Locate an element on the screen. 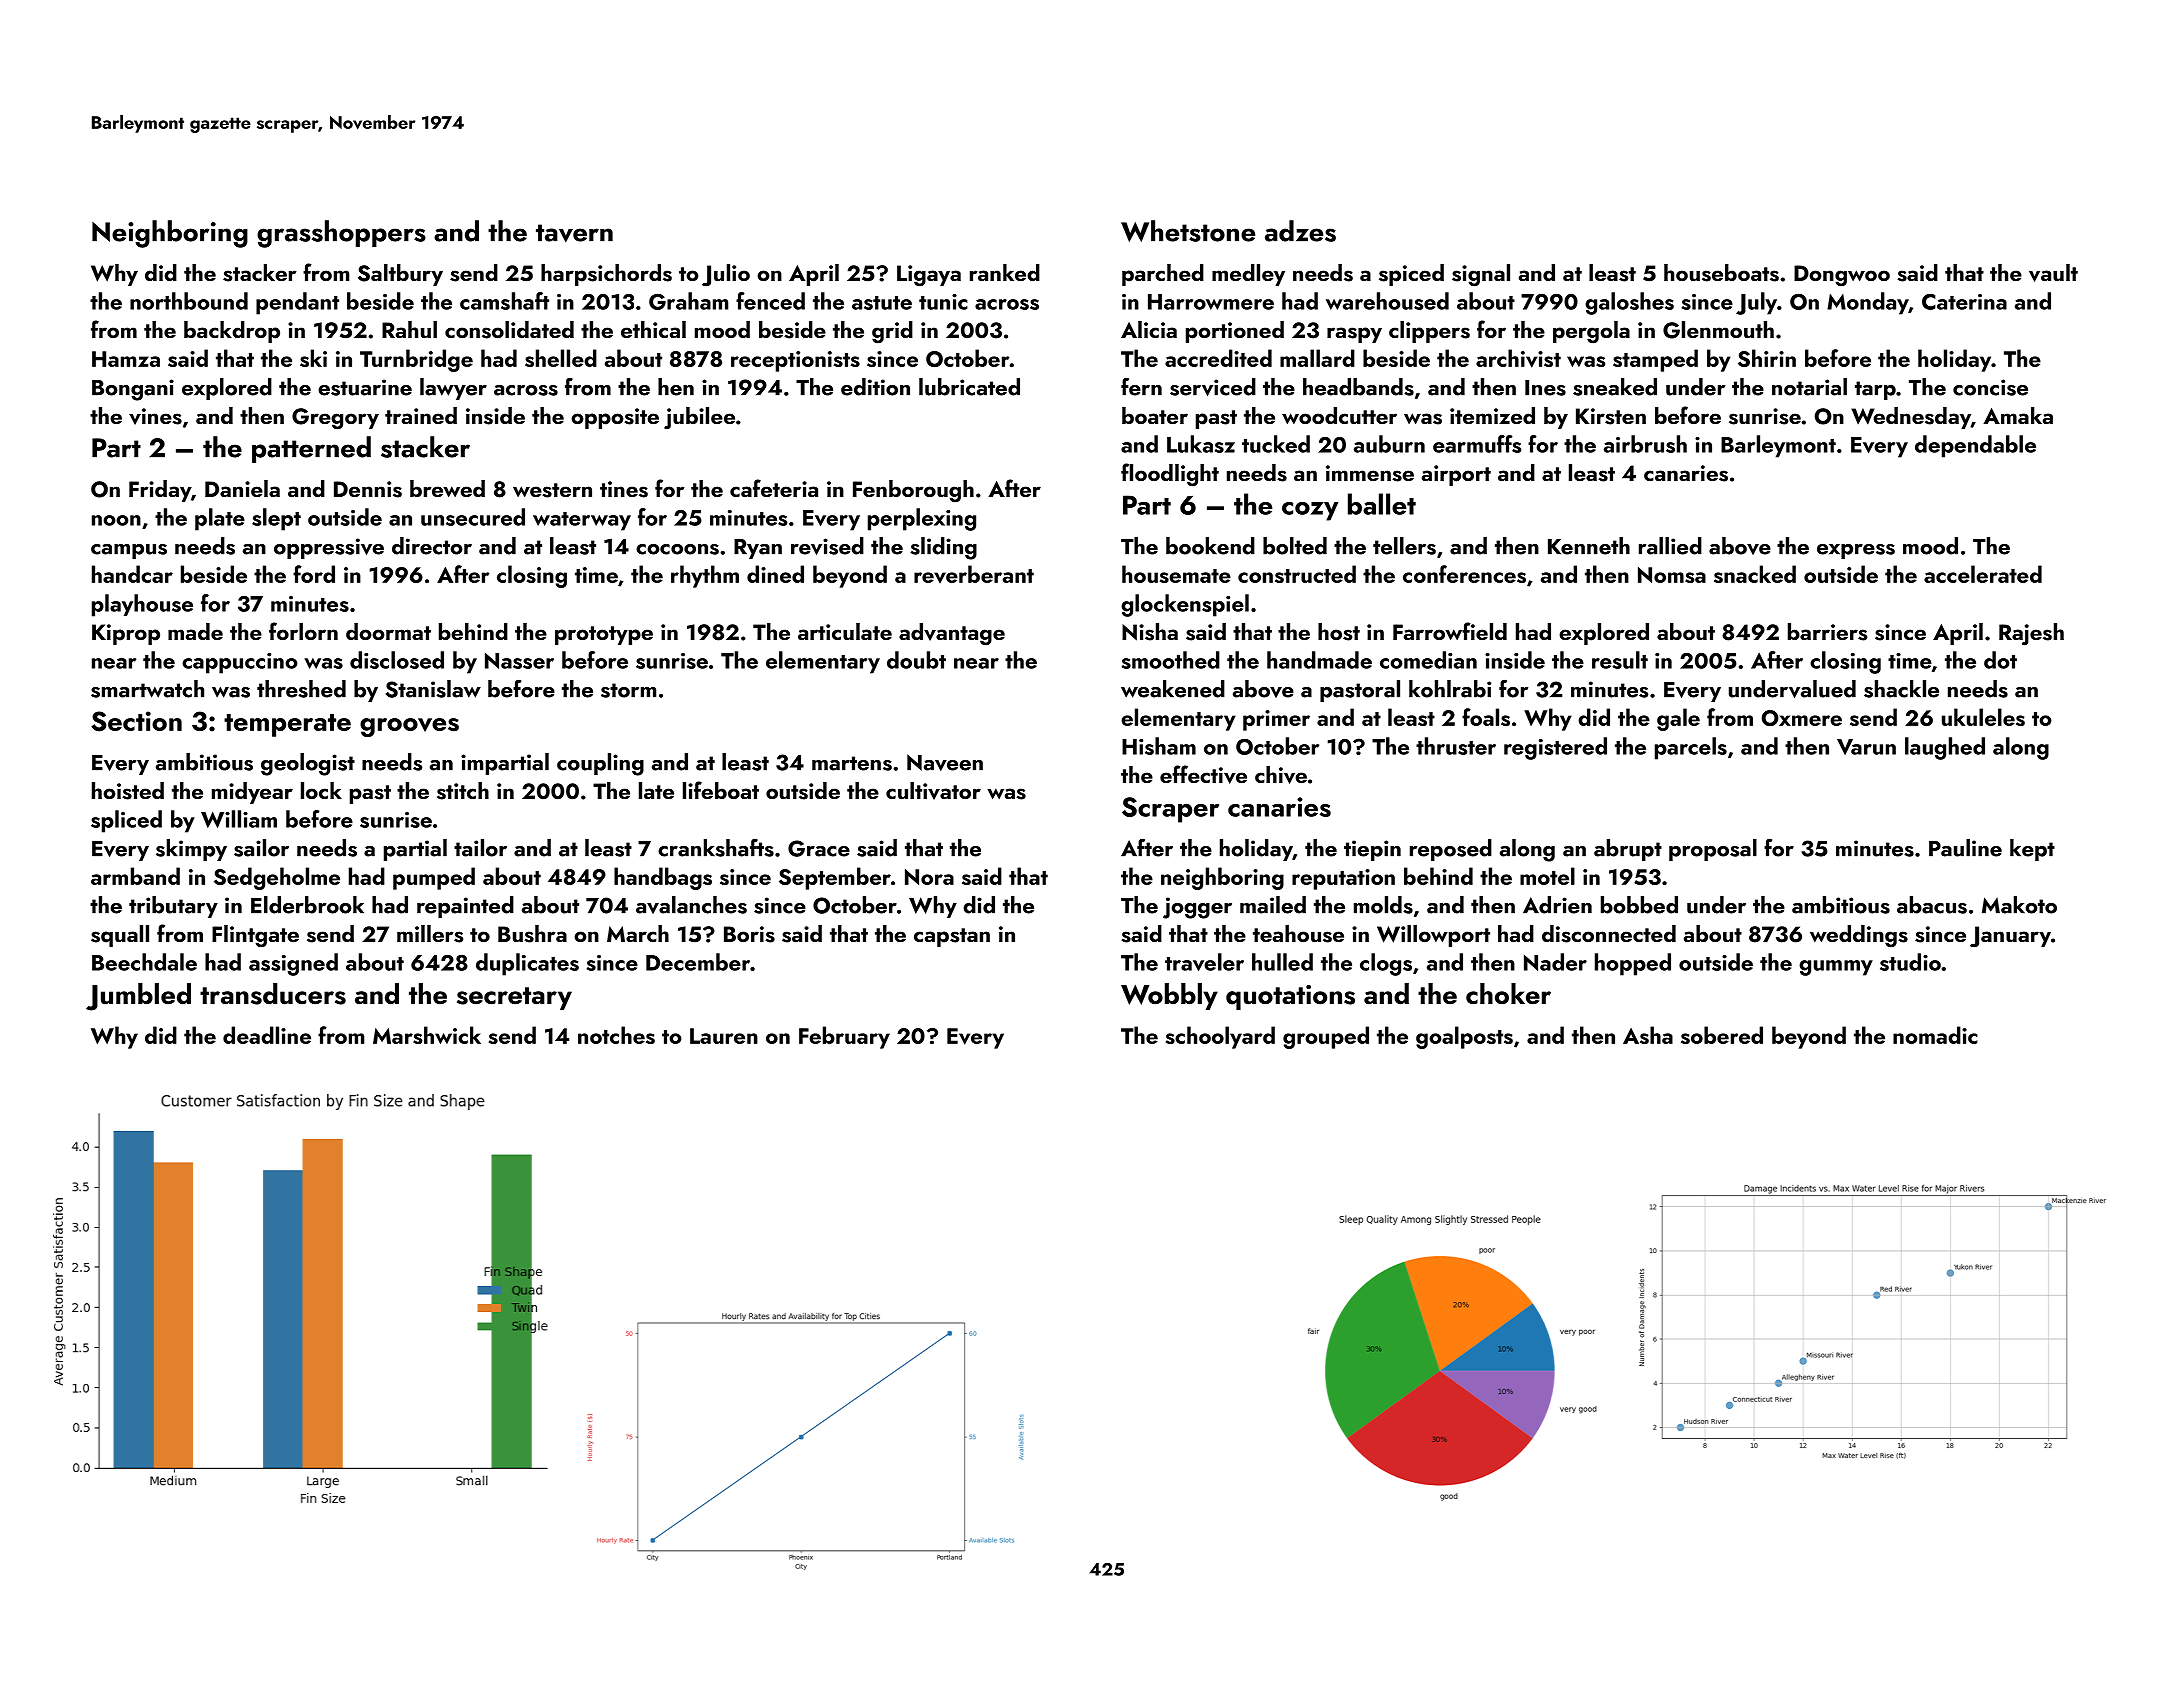 This screenshot has width=2178, height=1683. grasshoppers is located at coordinates (341, 234).
